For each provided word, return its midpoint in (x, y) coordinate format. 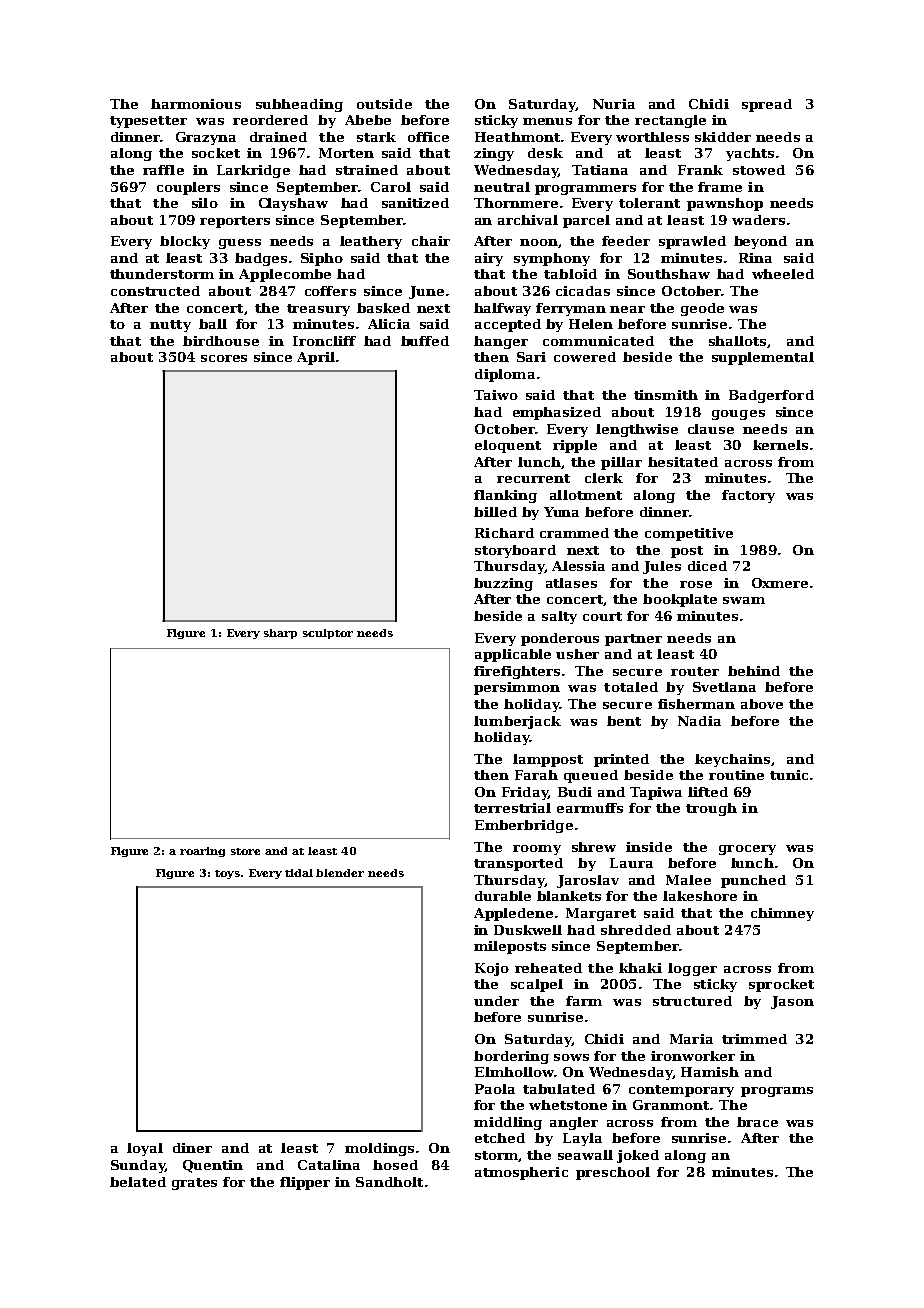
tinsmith (666, 395)
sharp (280, 634)
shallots (737, 341)
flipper (305, 1183)
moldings (379, 1149)
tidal (299, 873)
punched (753, 881)
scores (224, 358)
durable (503, 896)
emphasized (557, 413)
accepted (508, 325)
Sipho (322, 259)
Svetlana (724, 687)
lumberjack (517, 722)
